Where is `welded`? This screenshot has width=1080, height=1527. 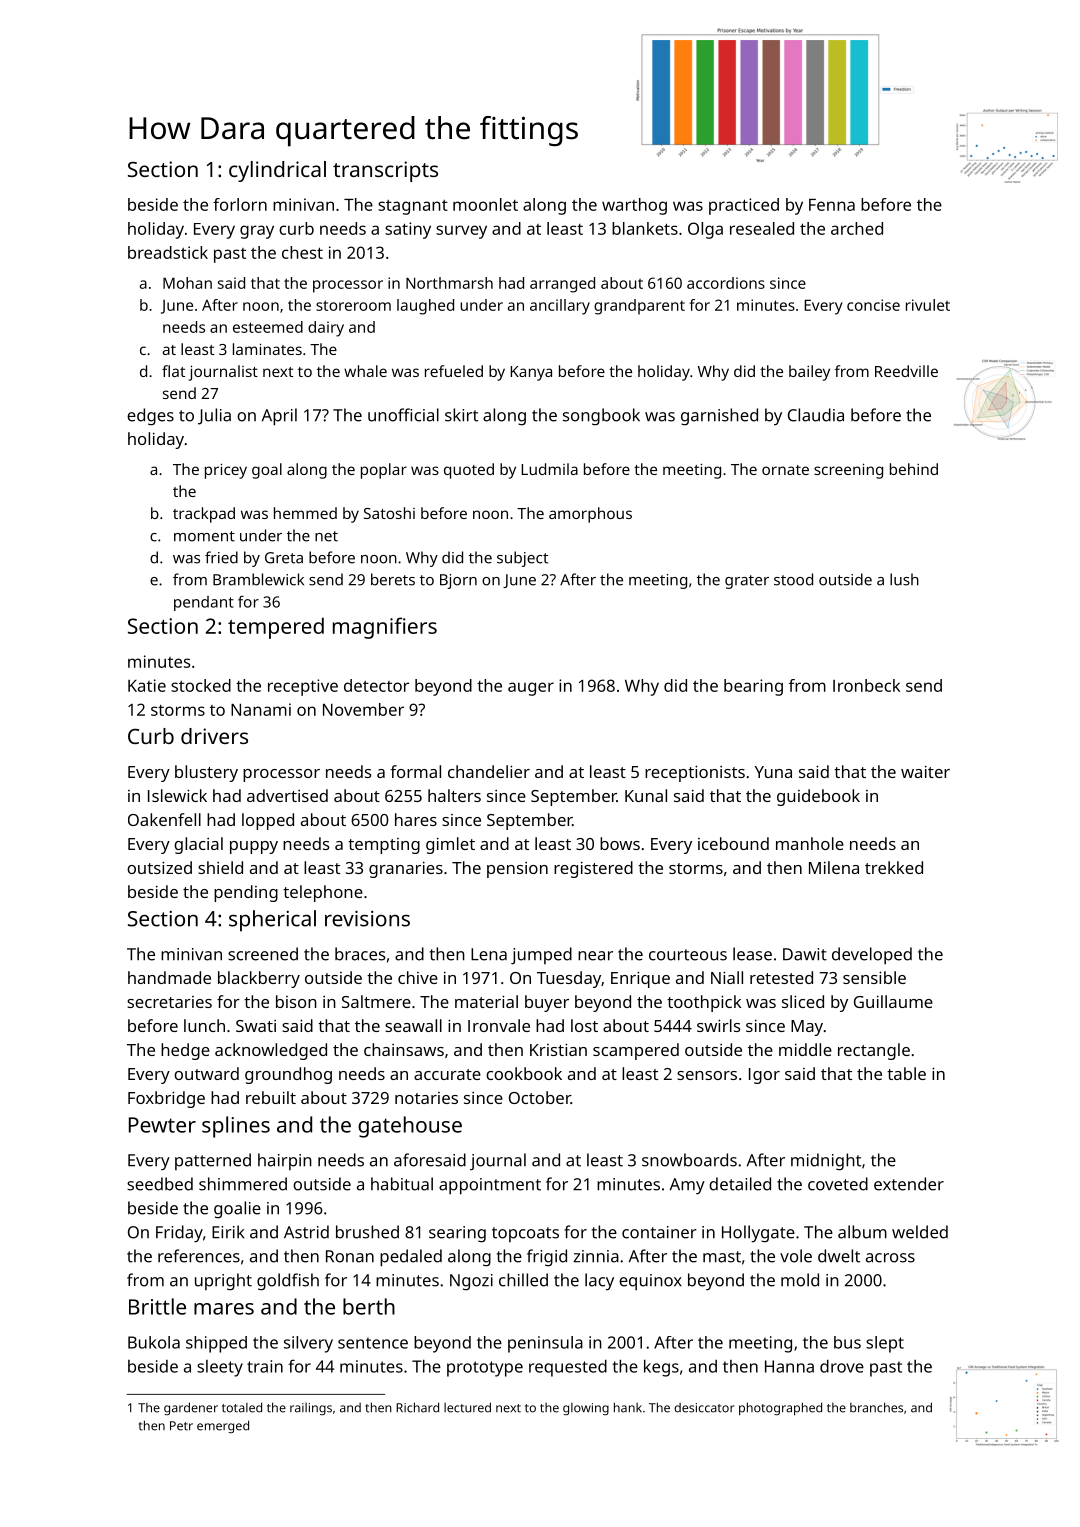 welded is located at coordinates (920, 1232).
